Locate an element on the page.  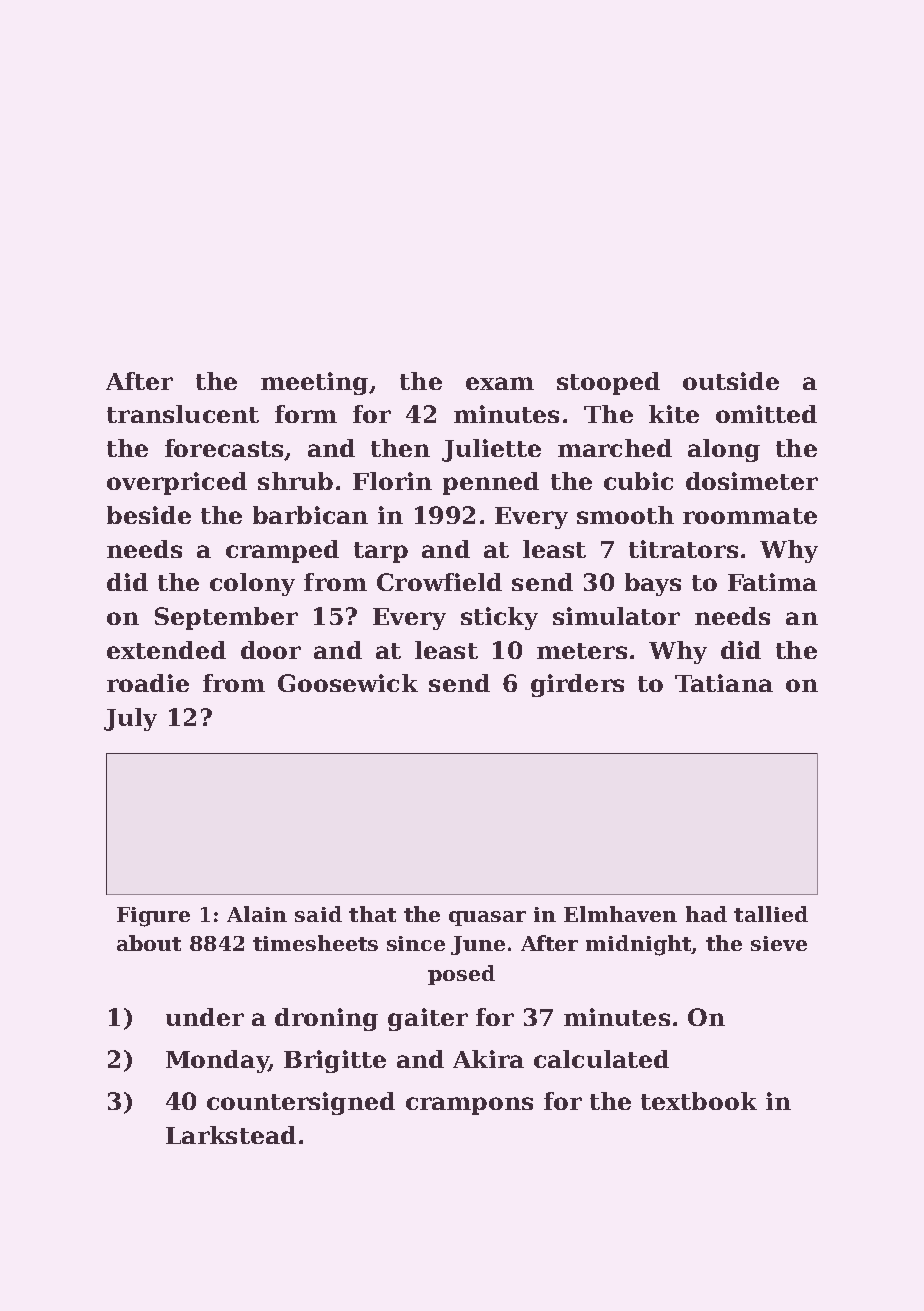
Monday is located at coordinates (217, 1061).
